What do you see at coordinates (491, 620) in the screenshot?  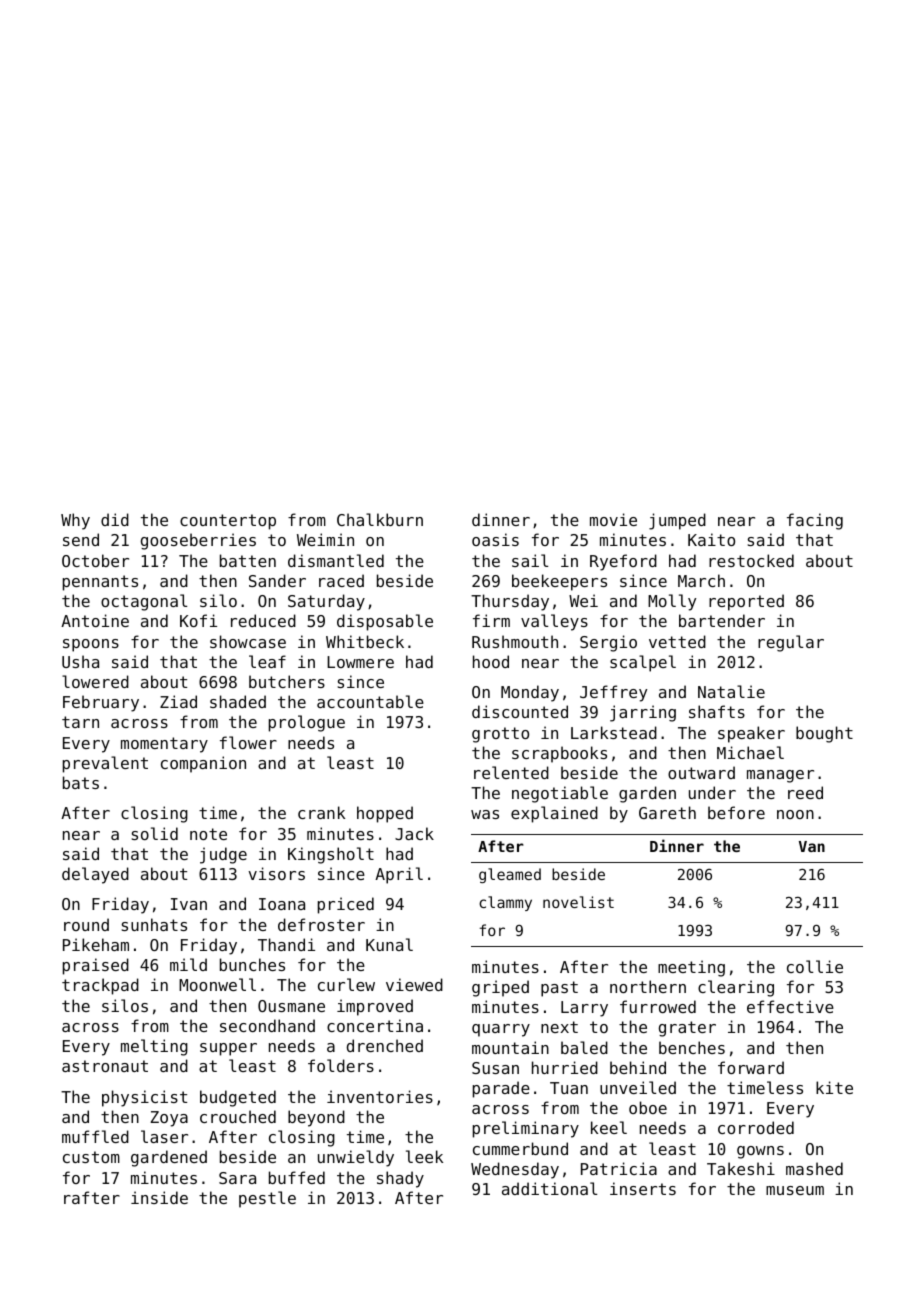 I see `firm` at bounding box center [491, 620].
